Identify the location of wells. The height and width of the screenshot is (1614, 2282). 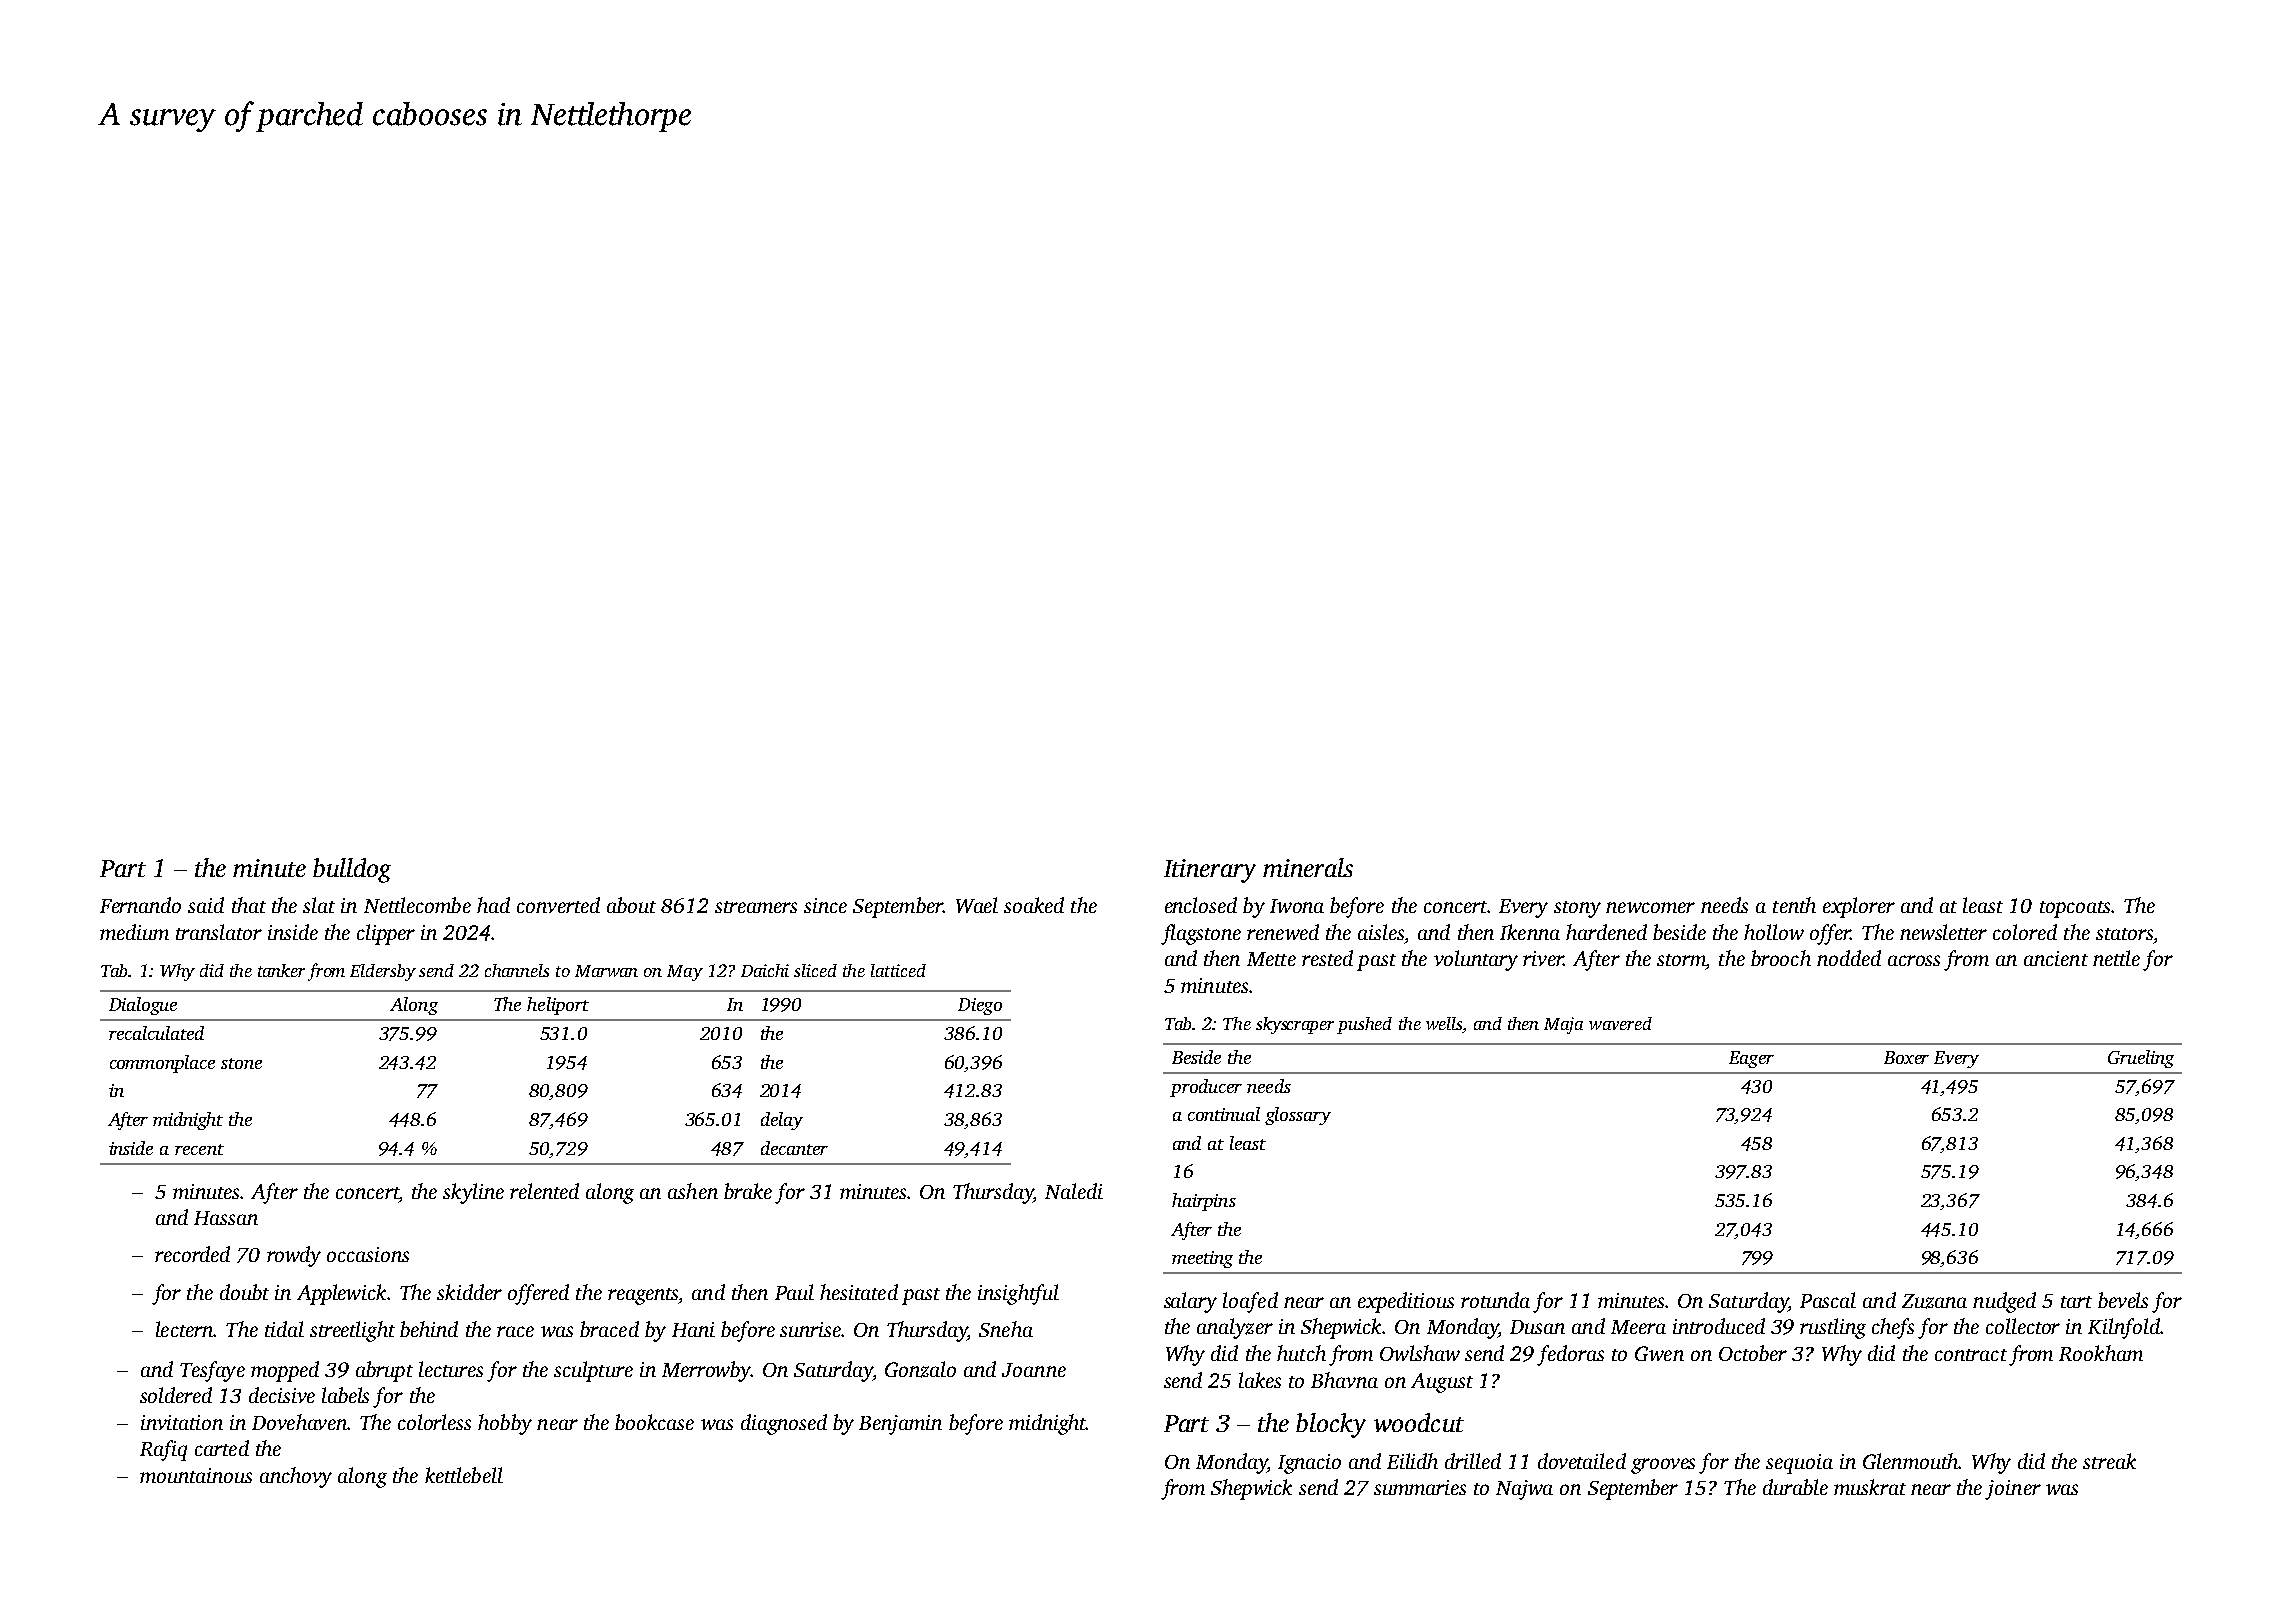
(1444, 1023).
